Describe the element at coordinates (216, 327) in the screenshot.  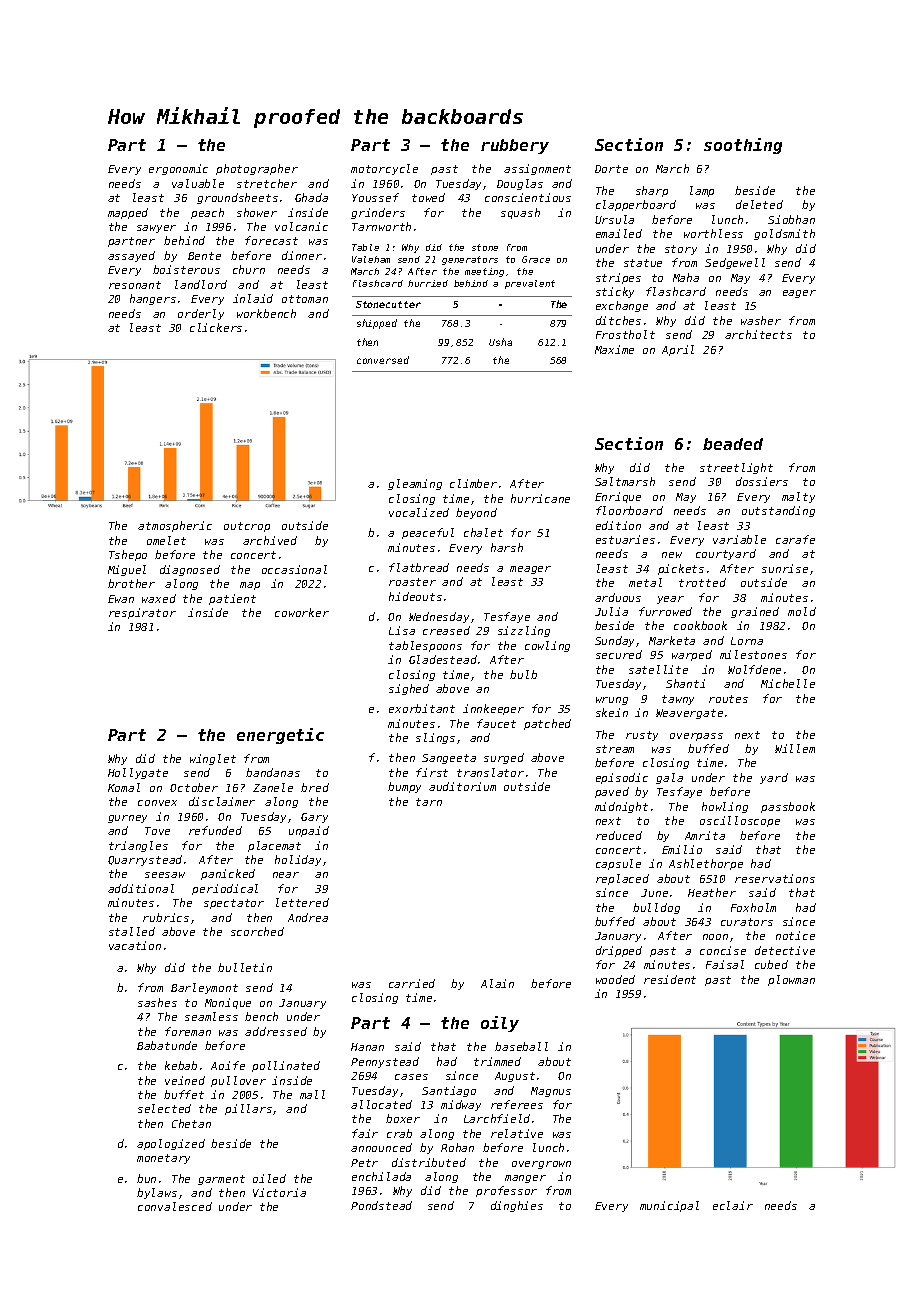
I see `clickers` at that location.
